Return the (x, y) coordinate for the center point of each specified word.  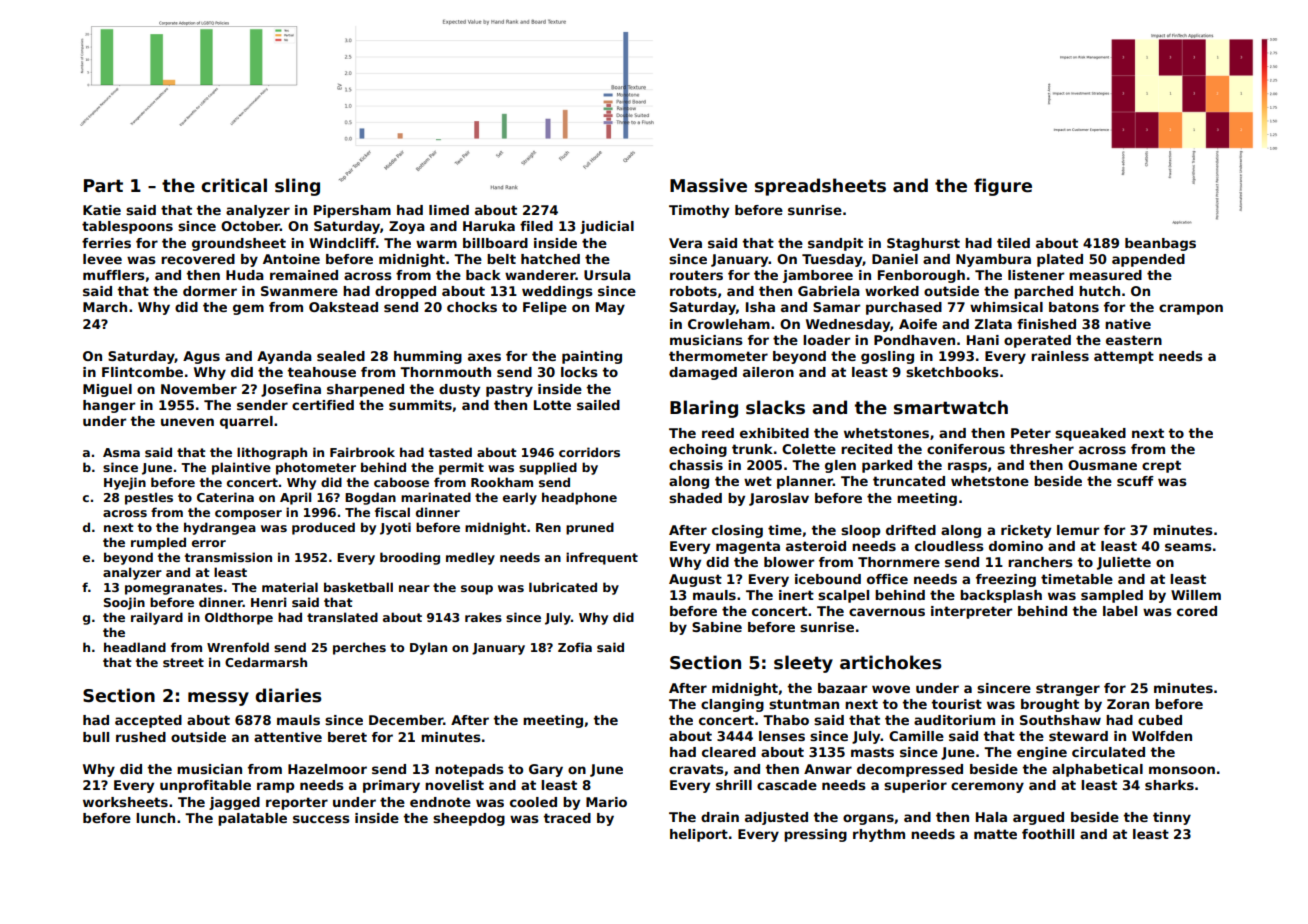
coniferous (966, 449)
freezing (1006, 580)
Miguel (107, 390)
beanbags (1160, 244)
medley (470, 558)
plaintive (241, 468)
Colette (809, 449)
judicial (607, 227)
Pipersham (352, 211)
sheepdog (469, 819)
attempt (1124, 357)
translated (342, 617)
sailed (598, 405)
